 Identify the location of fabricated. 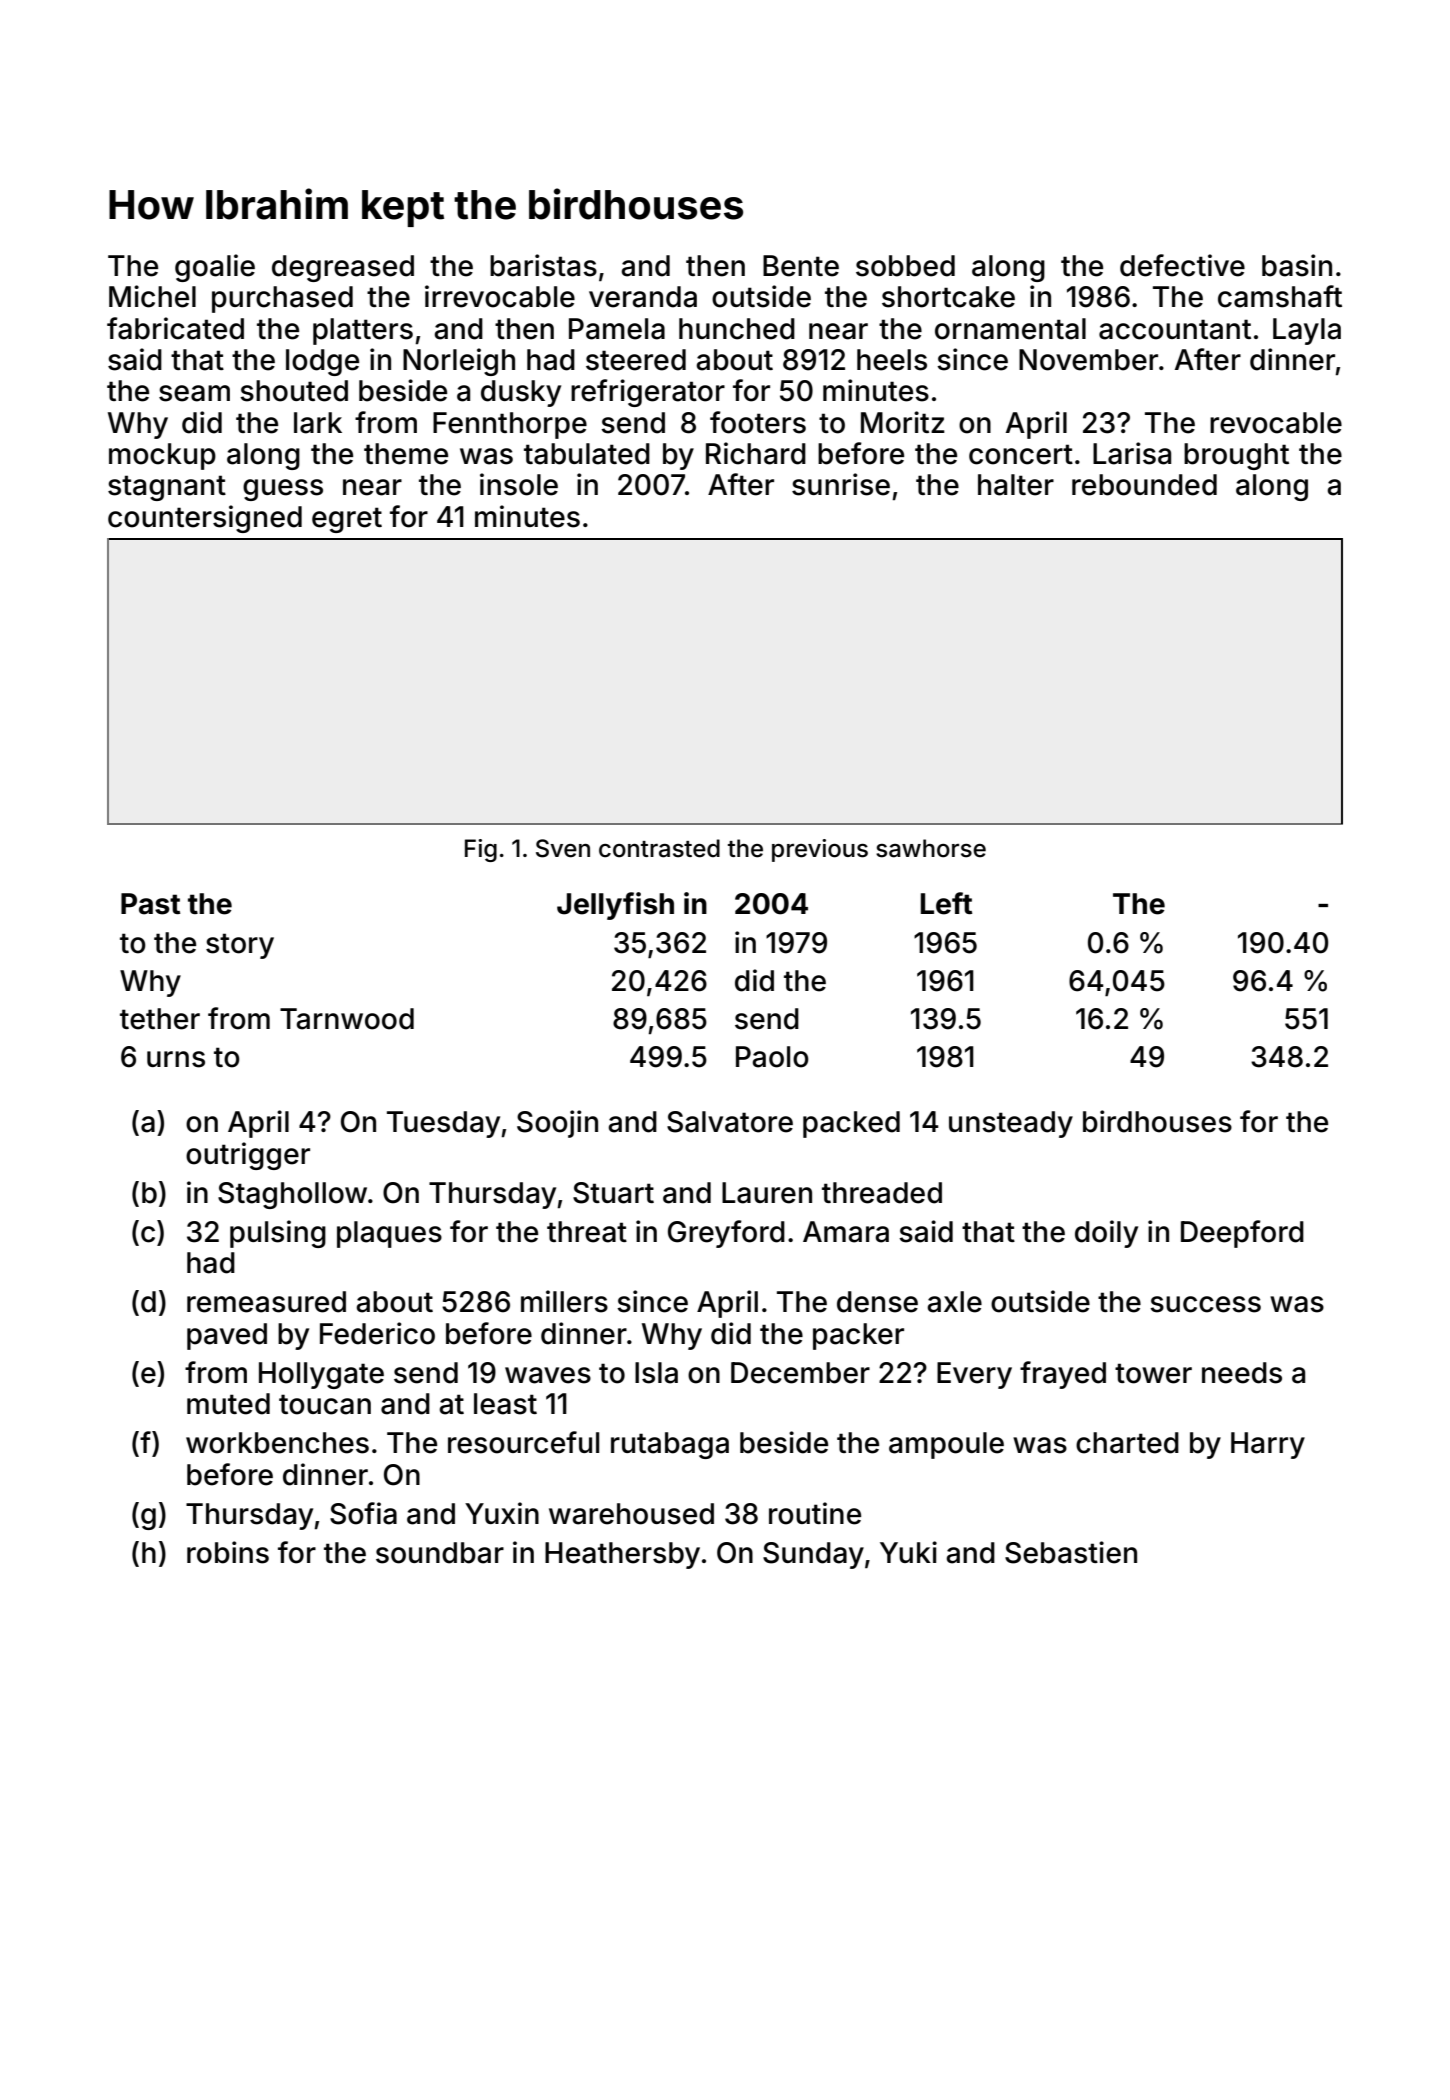
(175, 328).
